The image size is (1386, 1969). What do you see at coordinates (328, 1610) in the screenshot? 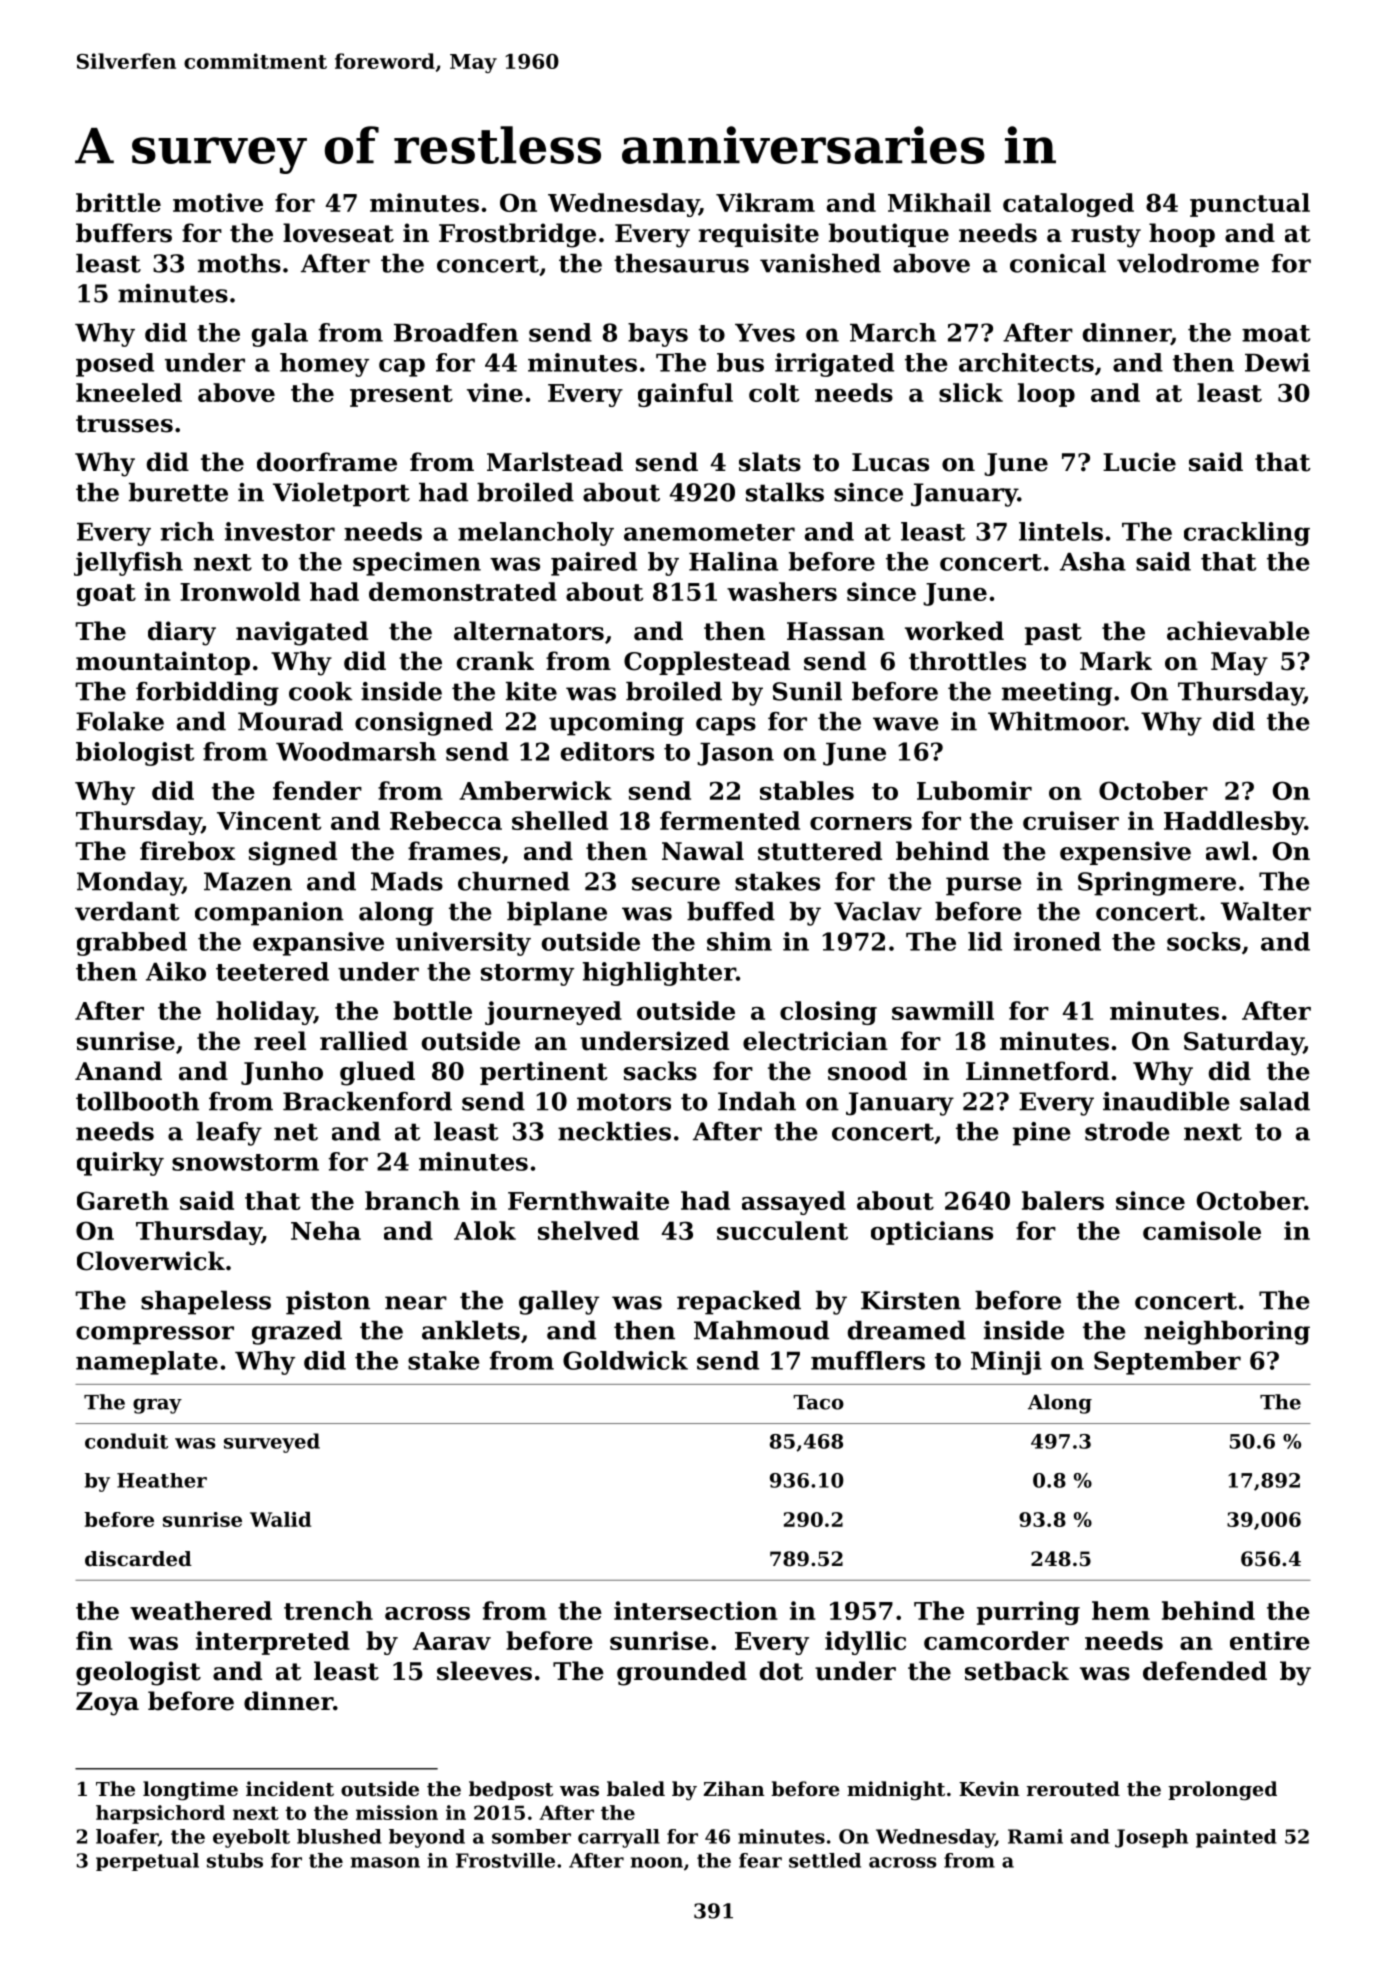
I see `trench` at bounding box center [328, 1610].
